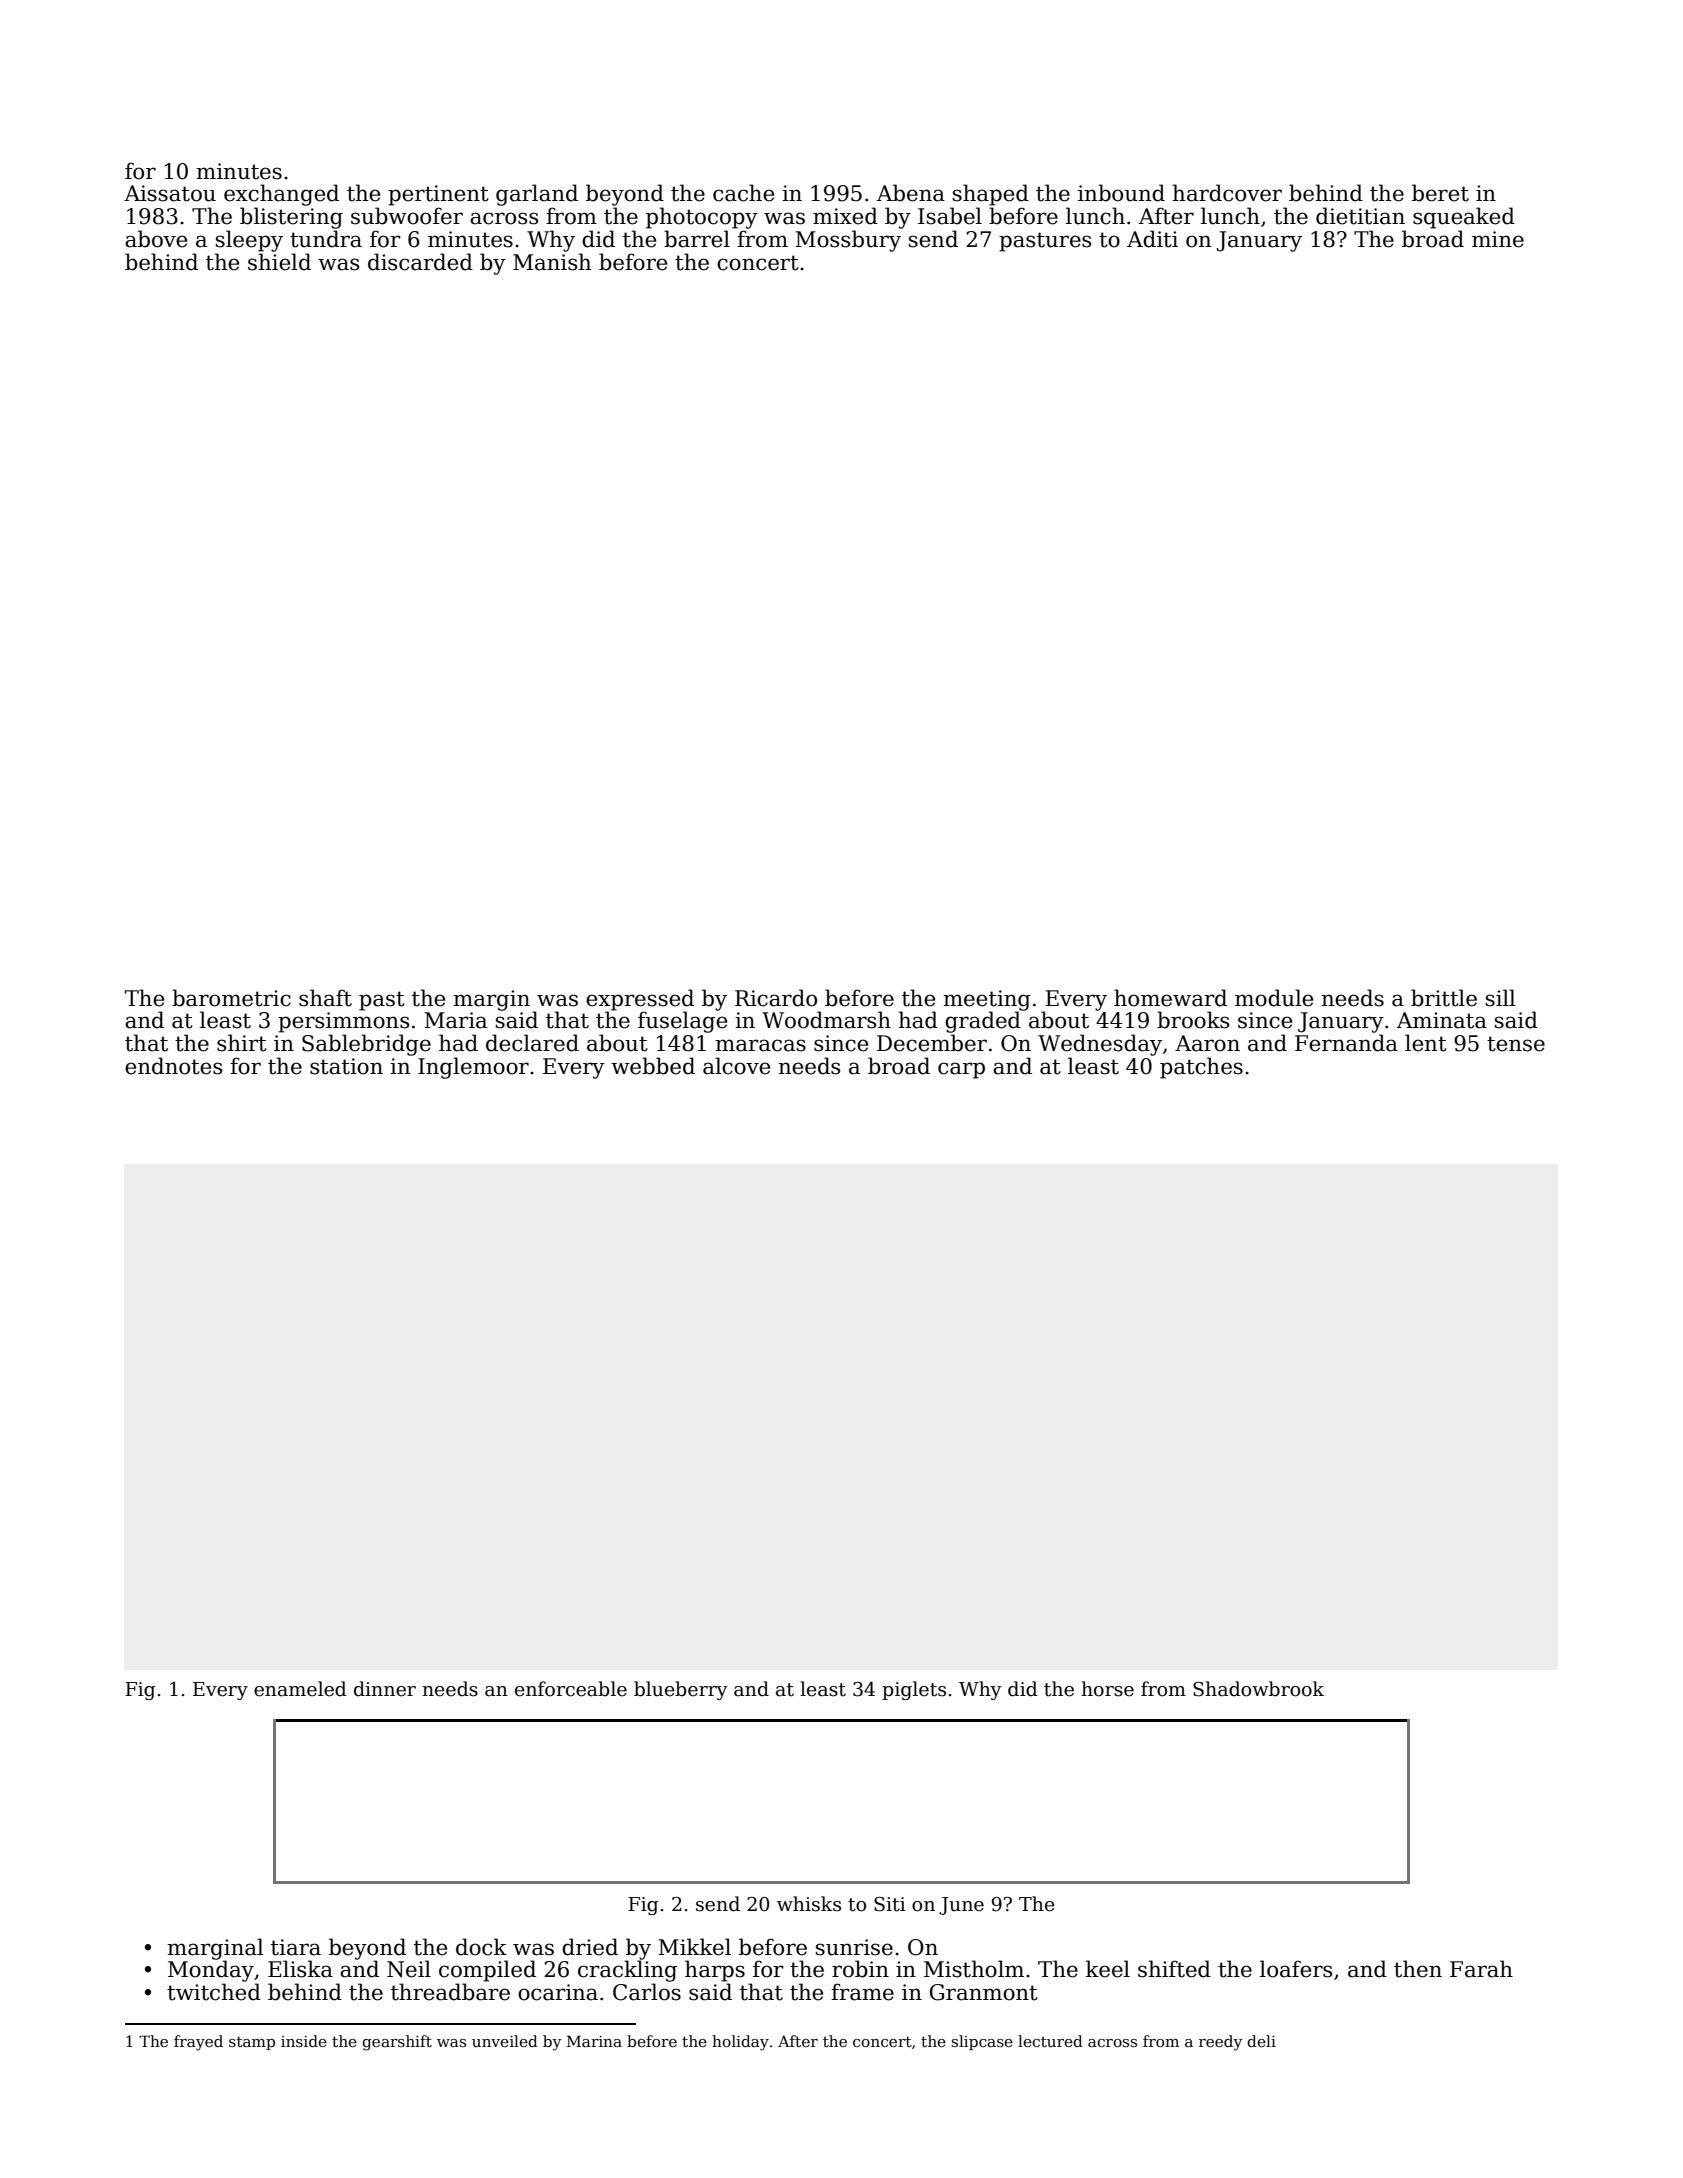 Image resolution: width=1683 pixels, height=2178 pixels. Describe the element at coordinates (681, 1690) in the document. I see `blueberry` at that location.
